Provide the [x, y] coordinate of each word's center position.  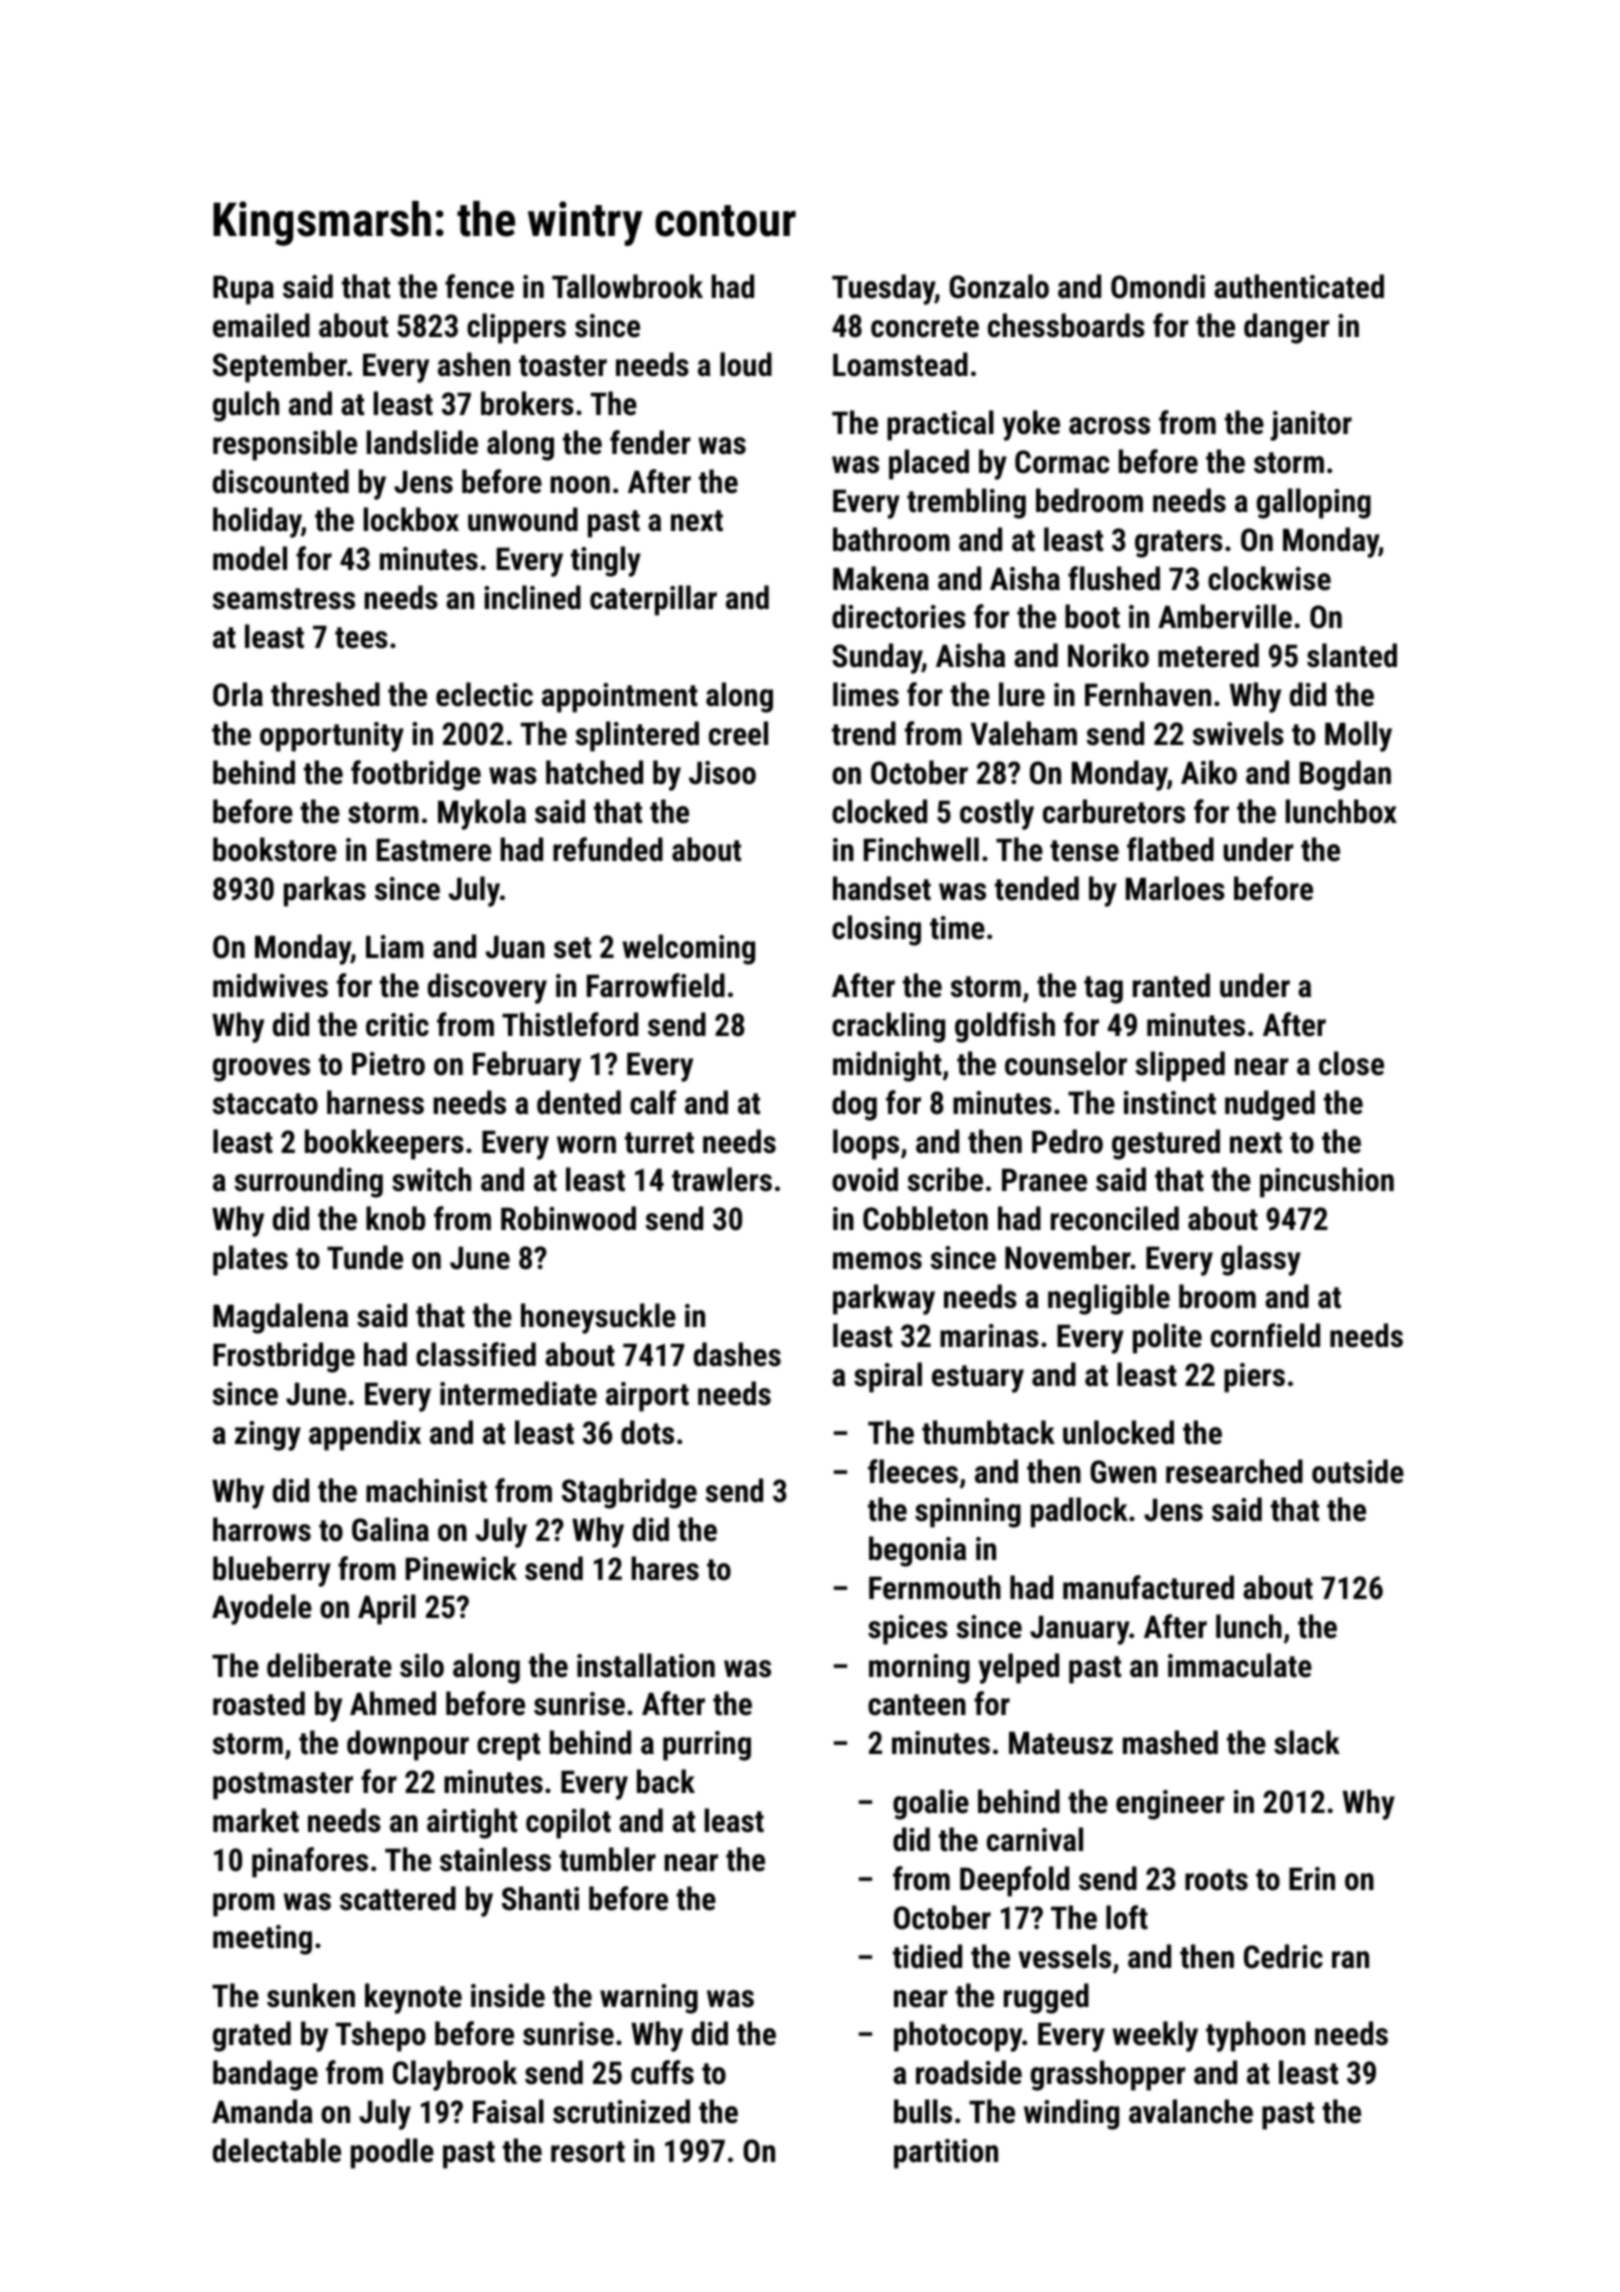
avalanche [1191, 2111]
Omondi [1158, 286]
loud [746, 364]
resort [588, 2152]
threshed [325, 694]
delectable [277, 2150]
